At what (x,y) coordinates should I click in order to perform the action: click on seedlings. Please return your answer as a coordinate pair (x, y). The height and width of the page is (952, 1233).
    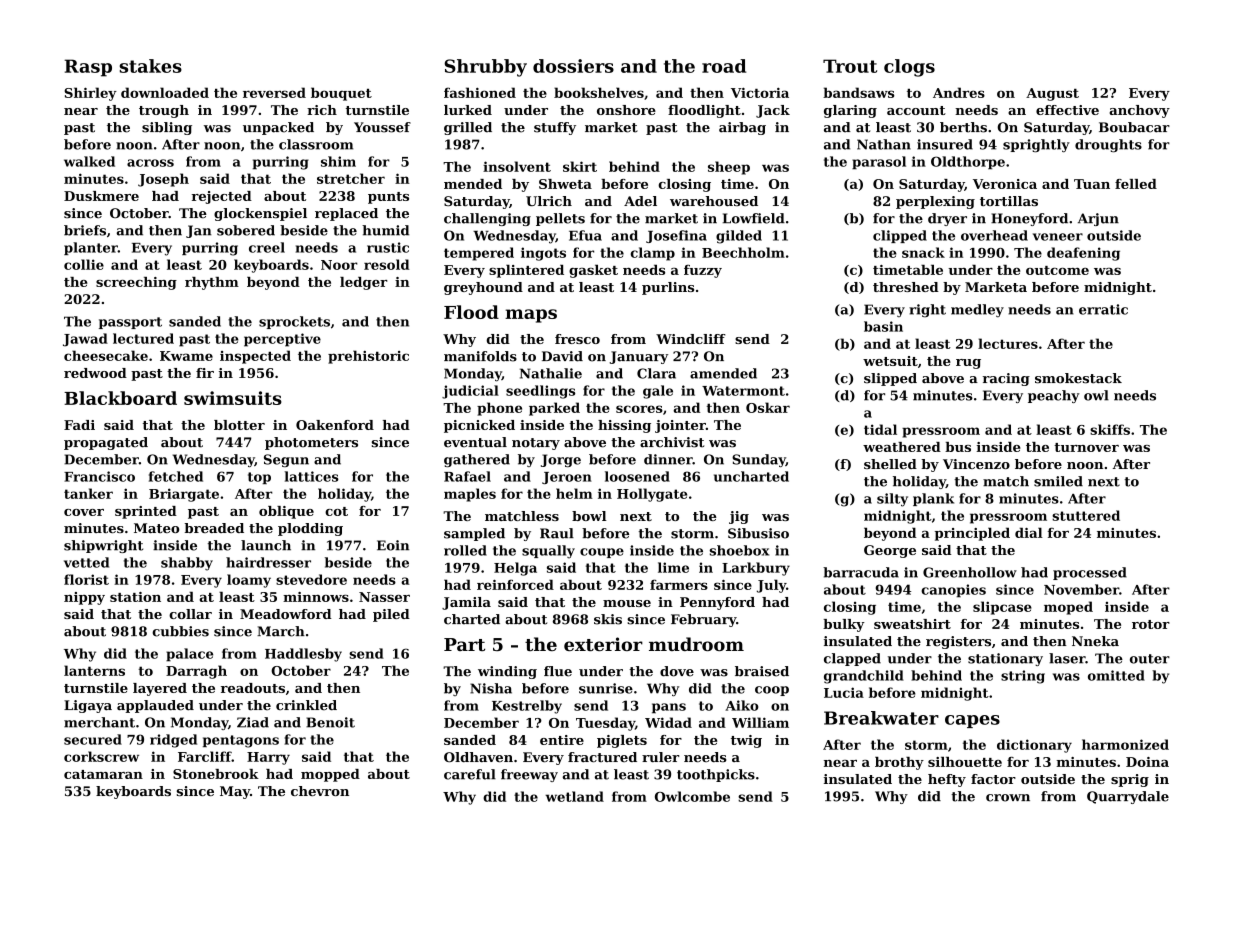
    Looking at the image, I should click on (540, 392).
